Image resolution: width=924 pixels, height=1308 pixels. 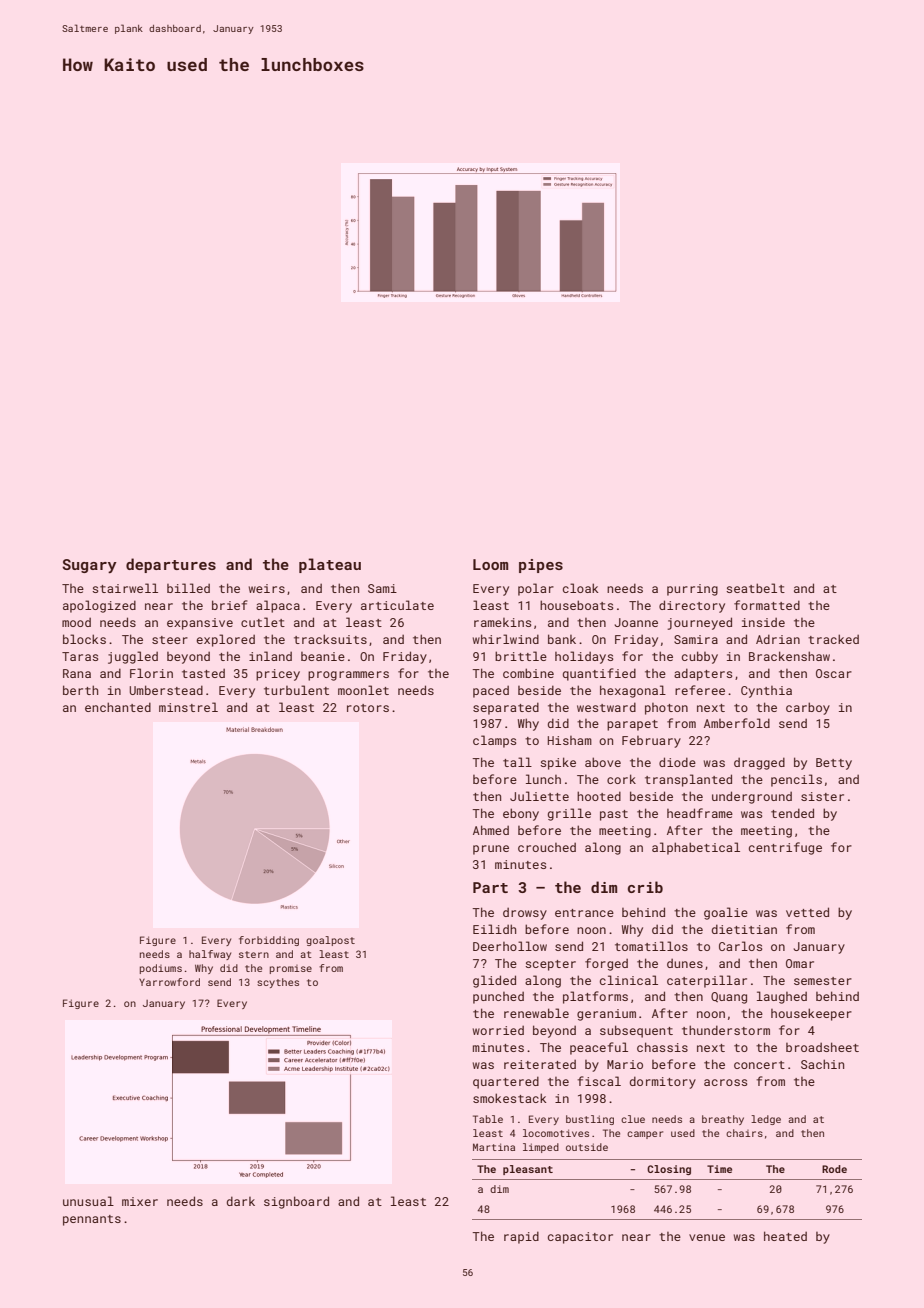 I want to click on dragged, so click(x=759, y=763).
